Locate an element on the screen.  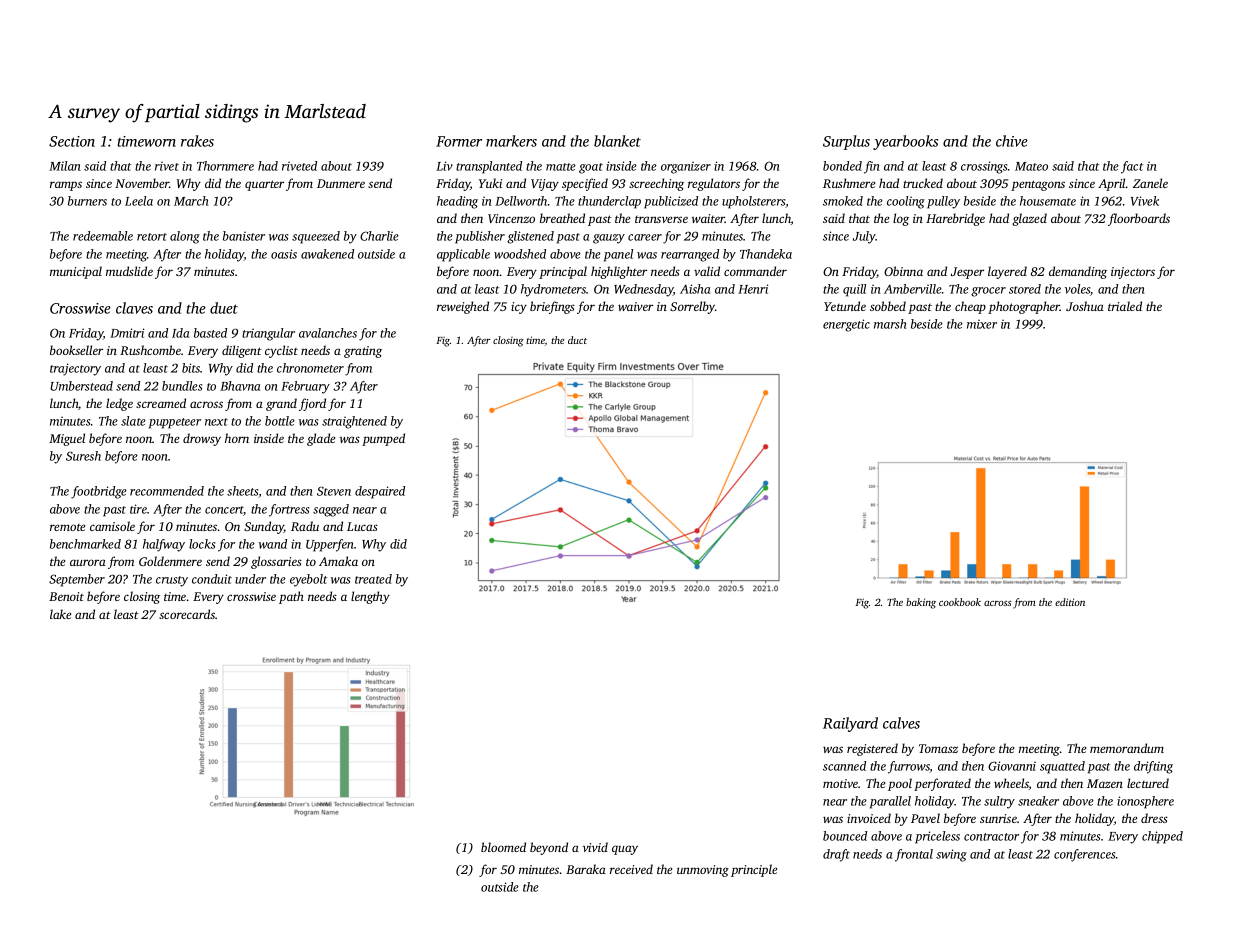
treated is located at coordinates (373, 579).
